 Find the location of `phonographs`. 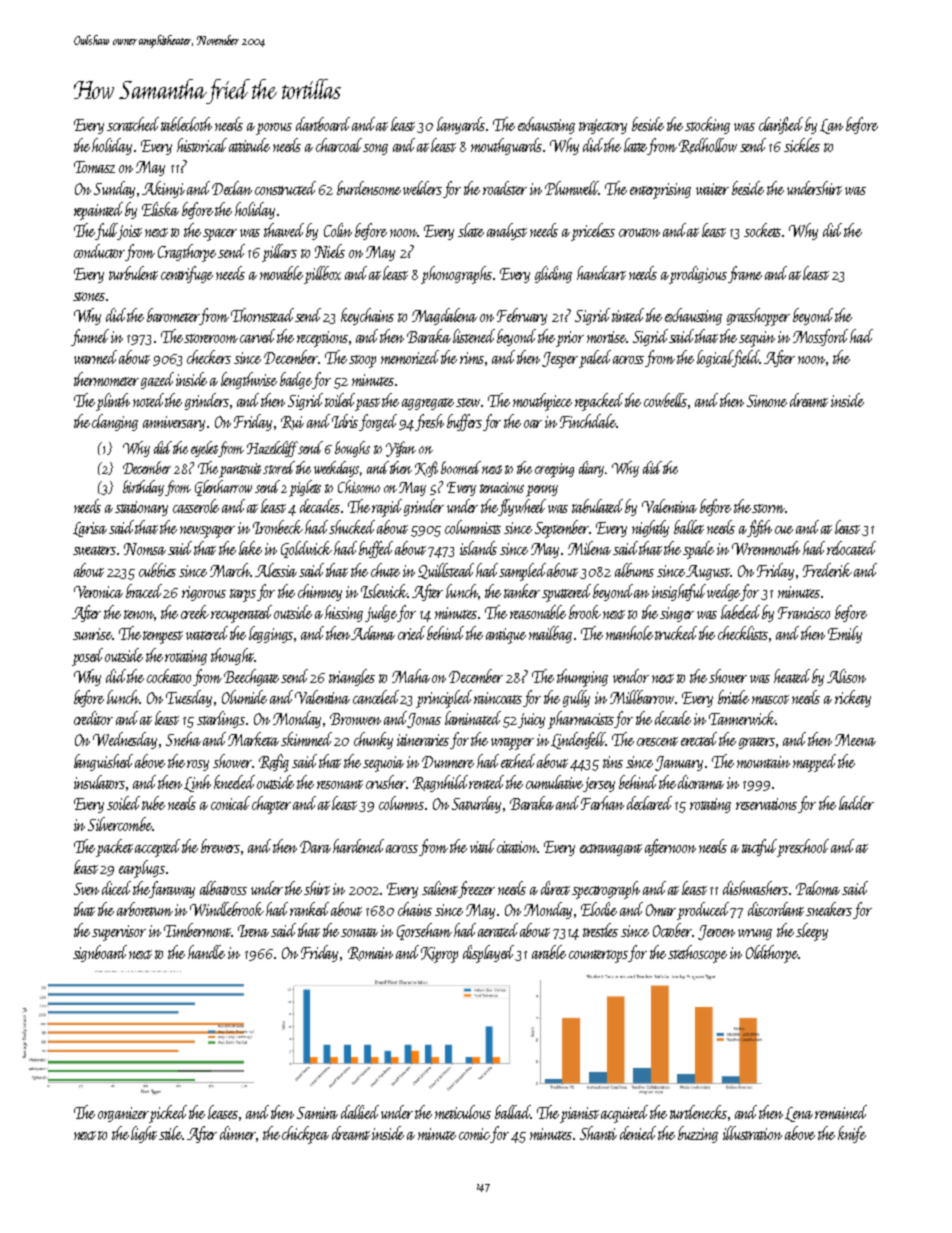

phonographs is located at coordinates (456, 275).
